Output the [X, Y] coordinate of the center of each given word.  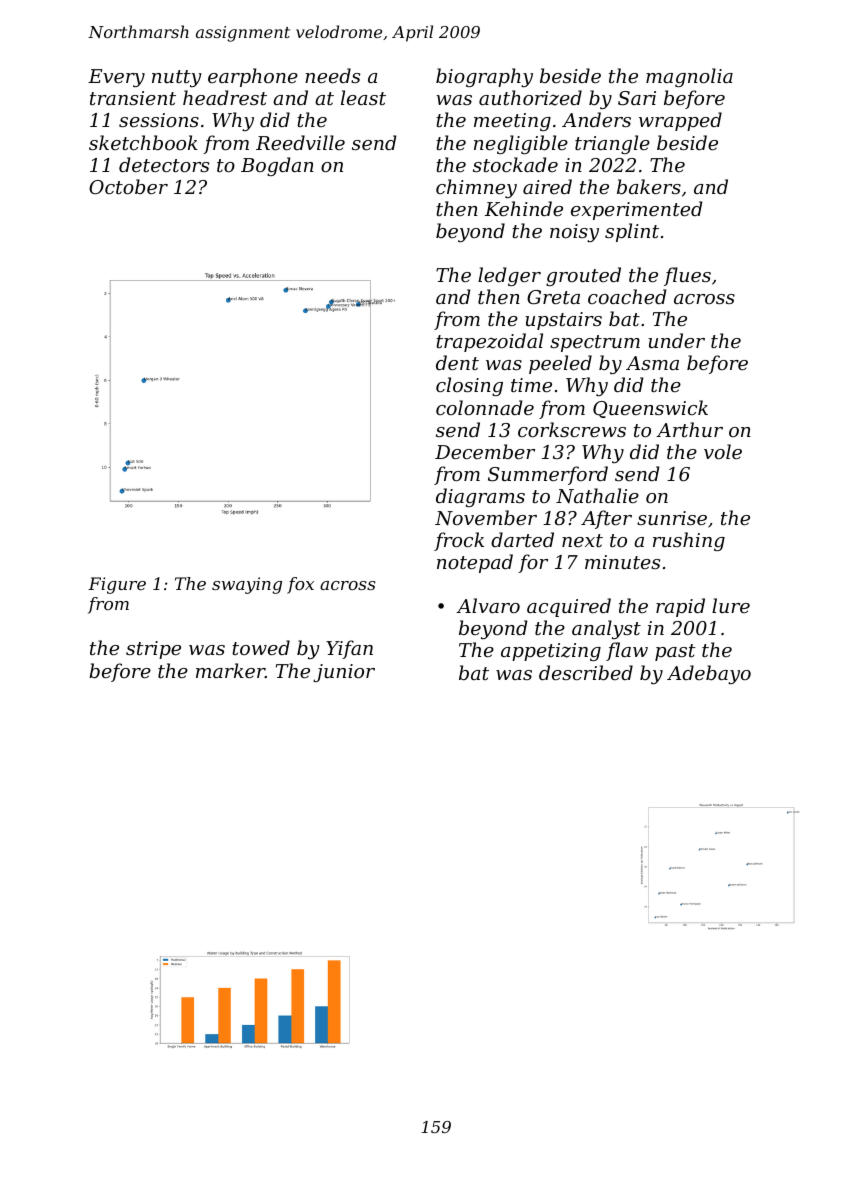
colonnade [485, 407]
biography [484, 77]
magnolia [689, 77]
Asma [652, 363]
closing [469, 386]
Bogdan [277, 166]
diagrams [480, 497]
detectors [164, 164]
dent [457, 362]
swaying [247, 585]
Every [116, 78]
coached [627, 296]
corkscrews [572, 429]
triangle [612, 144]
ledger [509, 276]
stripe [153, 650]
